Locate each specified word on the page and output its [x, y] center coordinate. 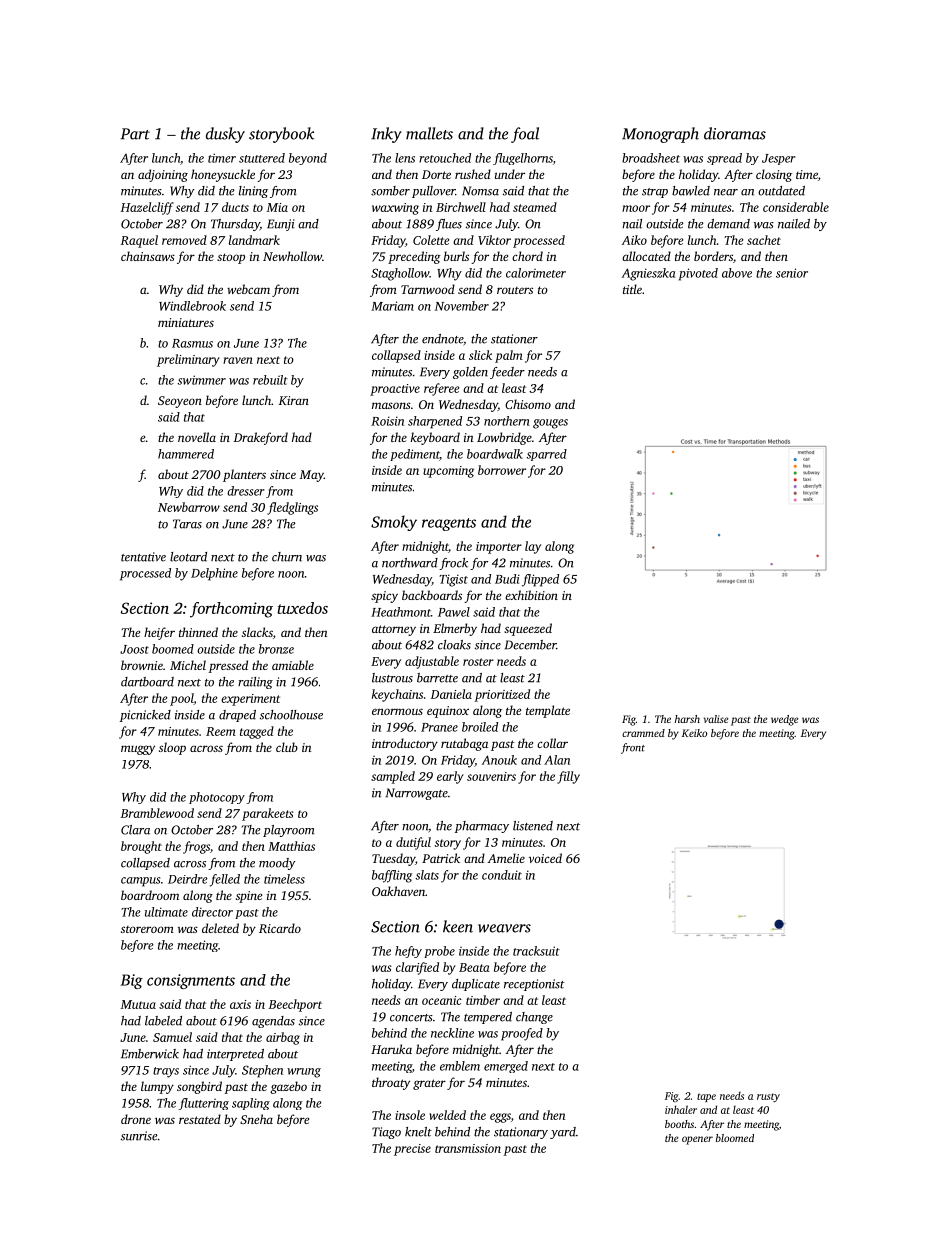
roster [478, 662]
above [737, 273]
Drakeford [261, 438]
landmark [254, 240]
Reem [221, 731]
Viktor [494, 240]
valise [716, 719]
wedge [784, 720]
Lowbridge [504, 438]
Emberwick [150, 1054]
